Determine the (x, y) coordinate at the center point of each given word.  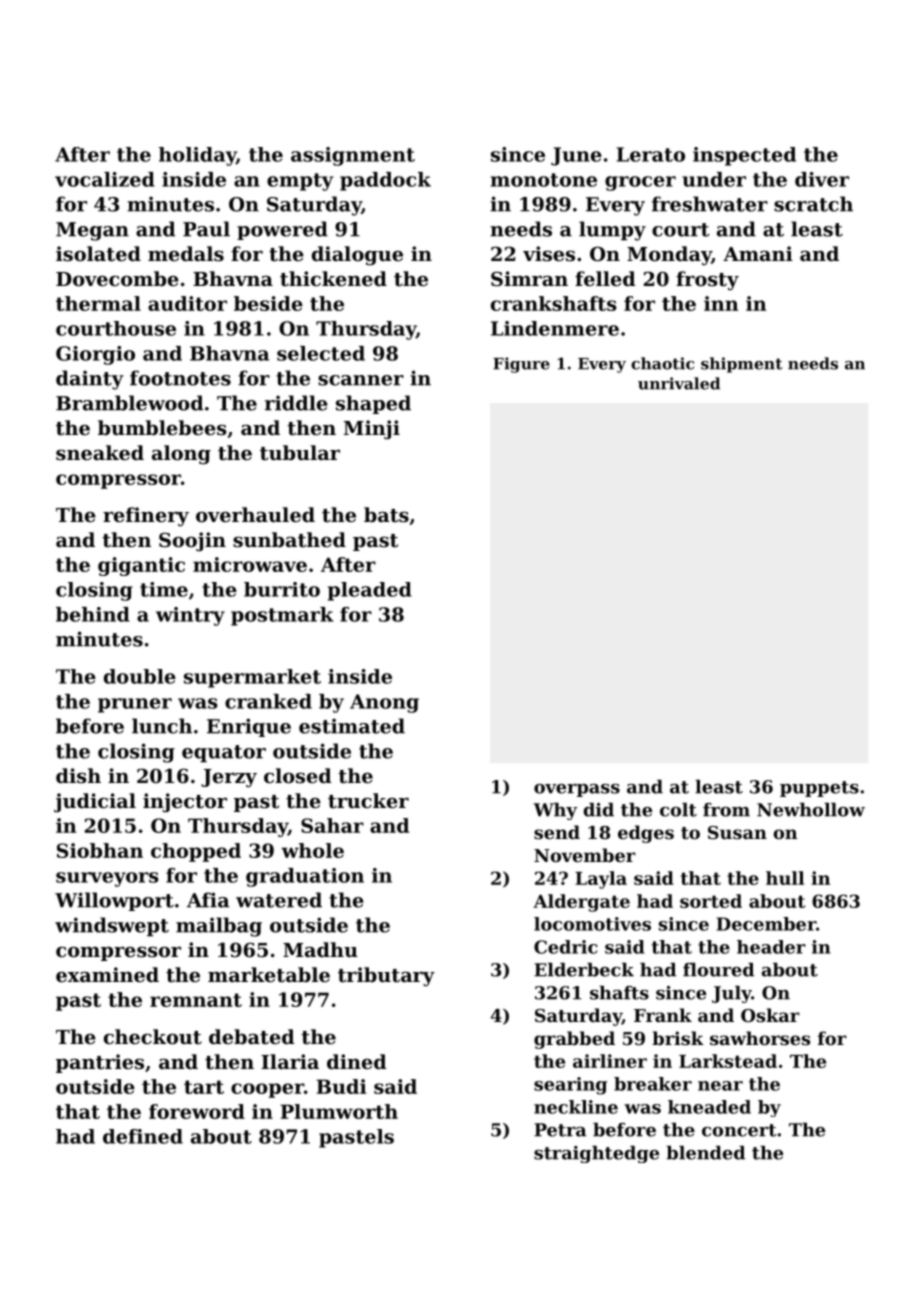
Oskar (770, 1015)
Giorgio (95, 355)
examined (107, 974)
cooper (267, 1090)
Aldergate (581, 903)
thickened (333, 279)
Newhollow (811, 810)
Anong (384, 703)
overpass (577, 790)
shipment (741, 365)
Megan (92, 231)
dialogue (357, 256)
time (164, 589)
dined (357, 1061)
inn (721, 303)
